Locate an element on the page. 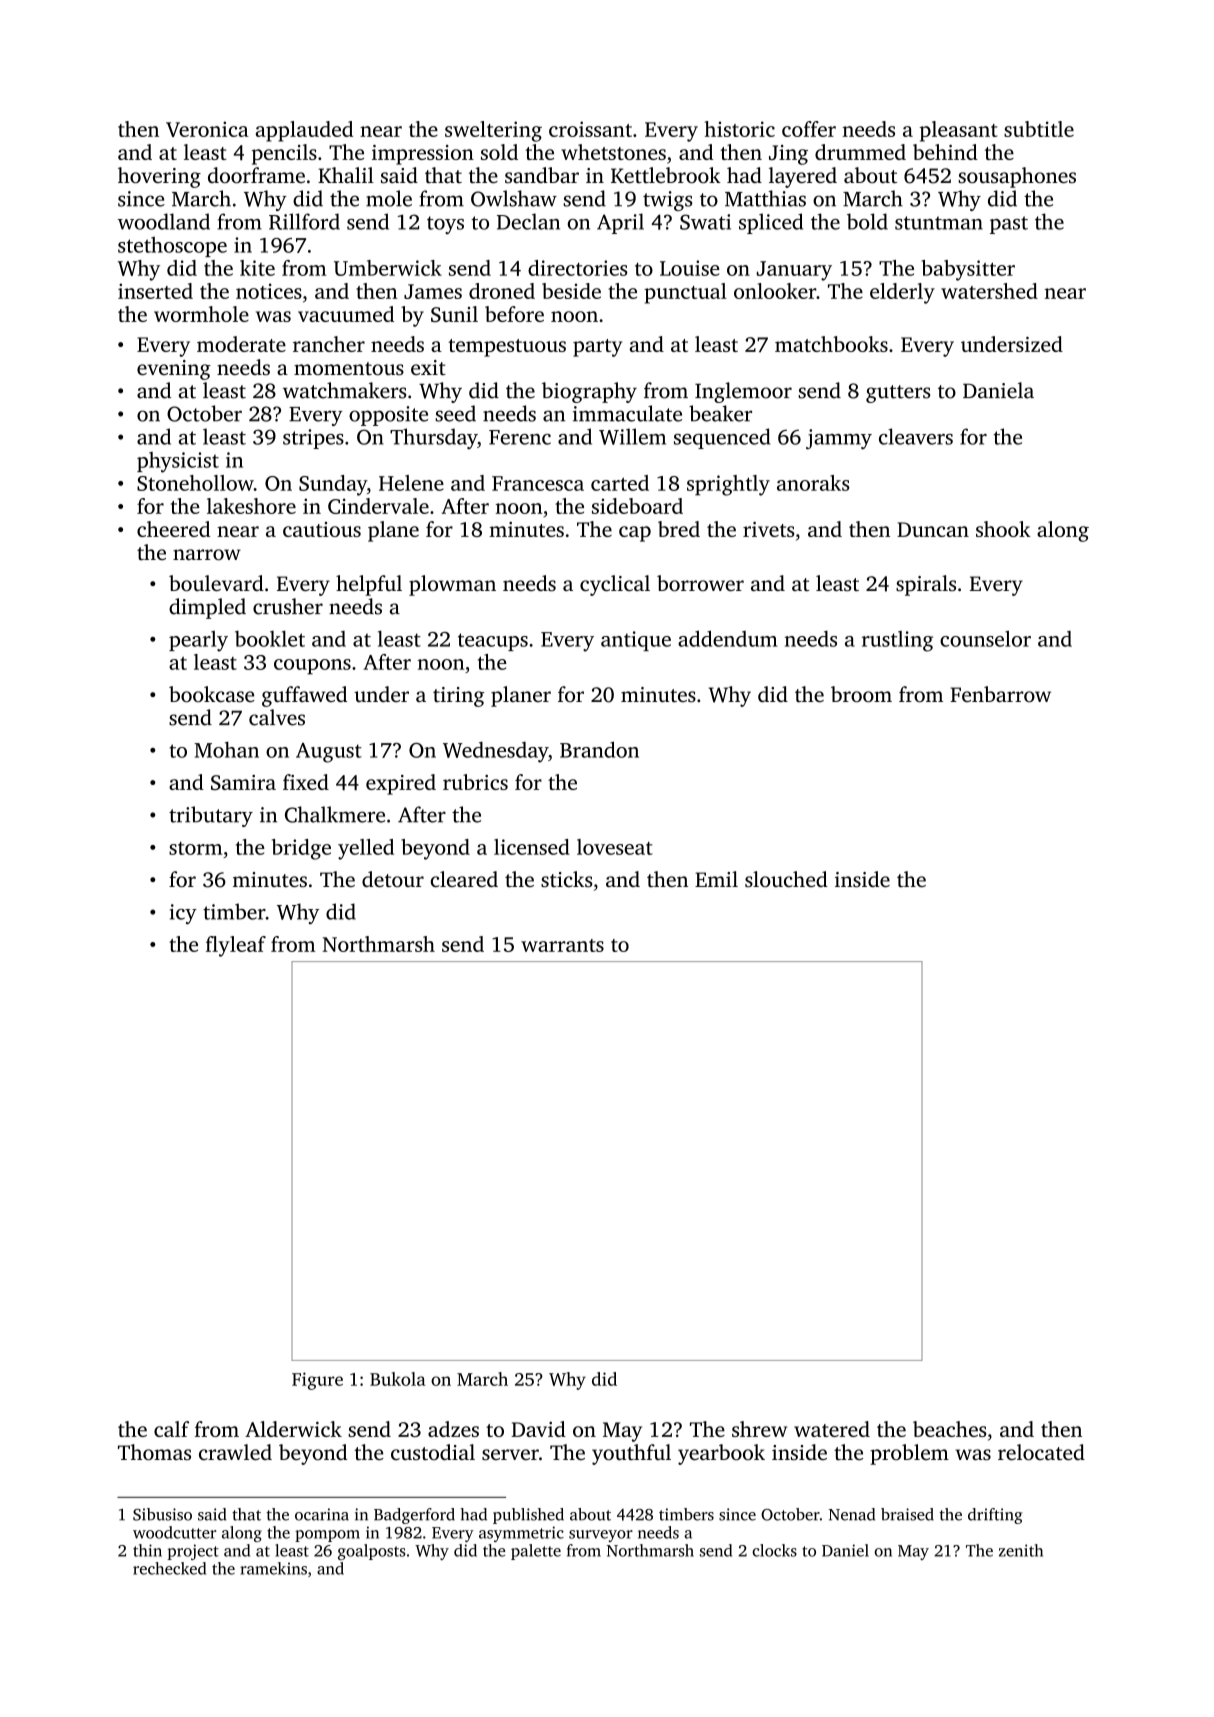  watershed is located at coordinates (989, 291).
